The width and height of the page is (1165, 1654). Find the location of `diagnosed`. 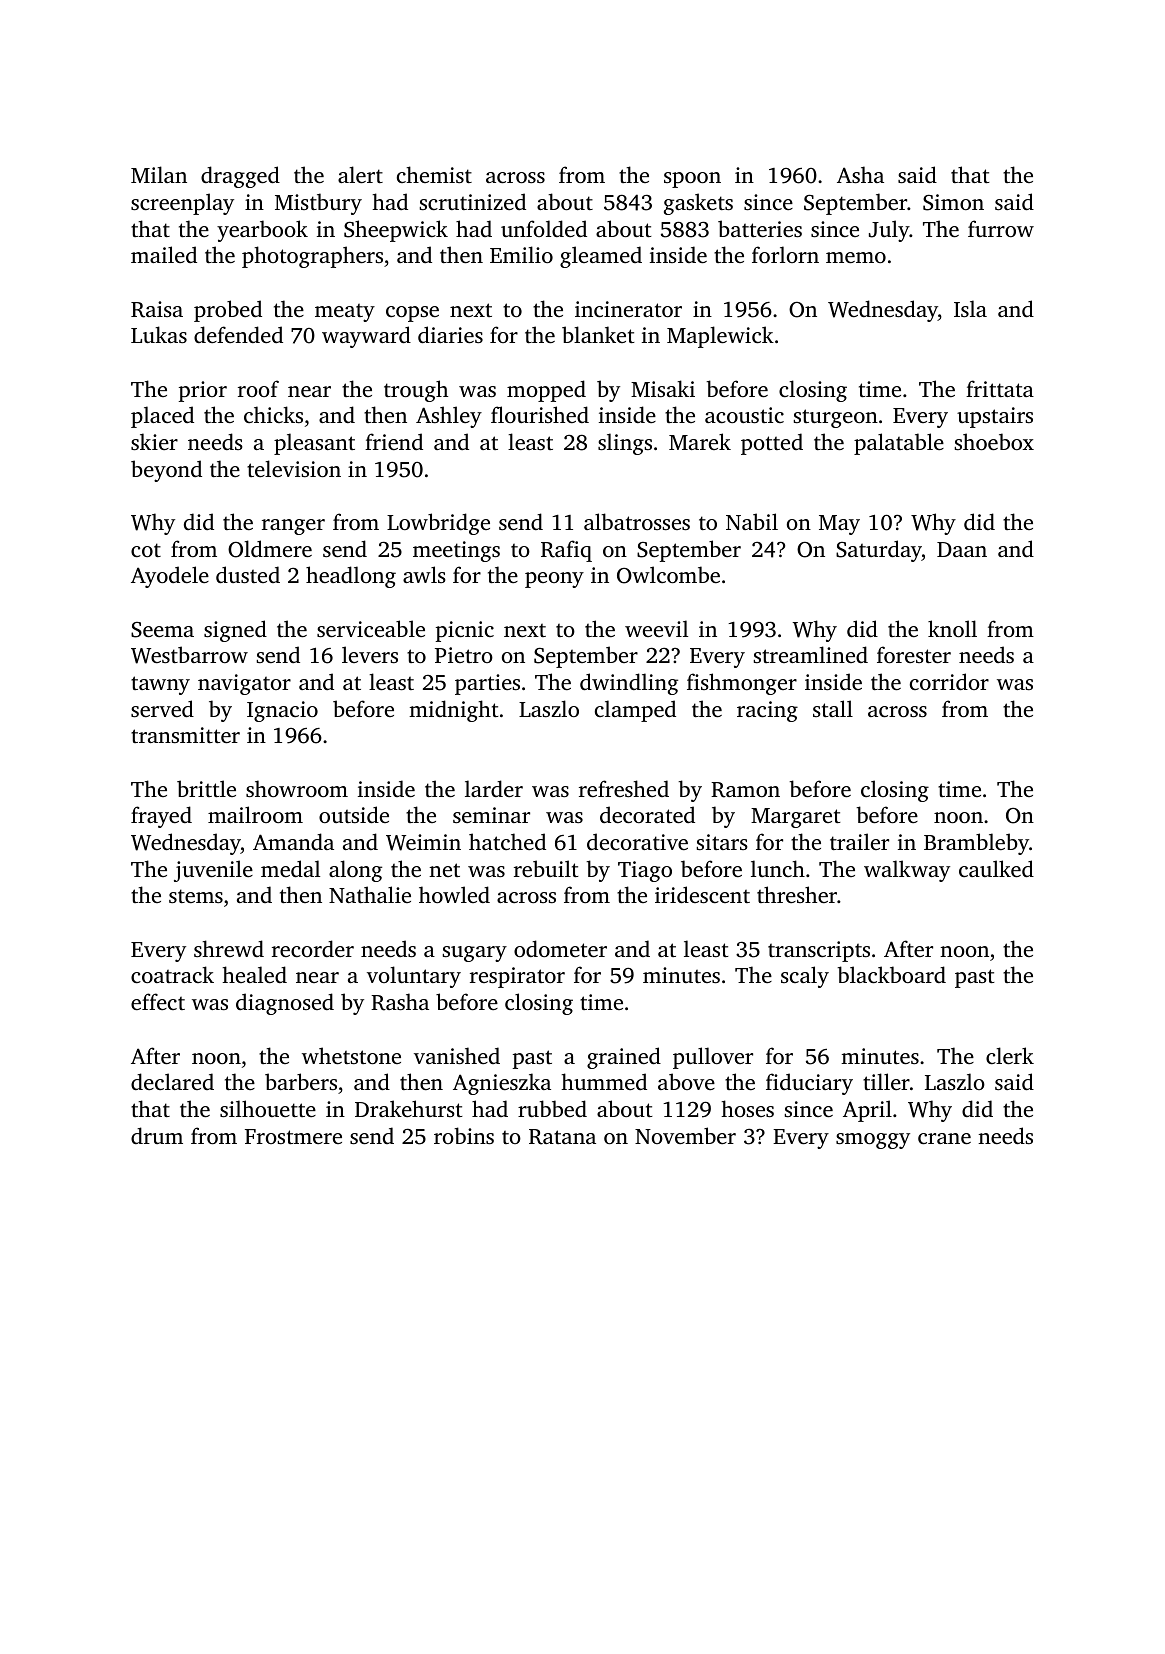

diagnosed is located at coordinates (285, 1004).
